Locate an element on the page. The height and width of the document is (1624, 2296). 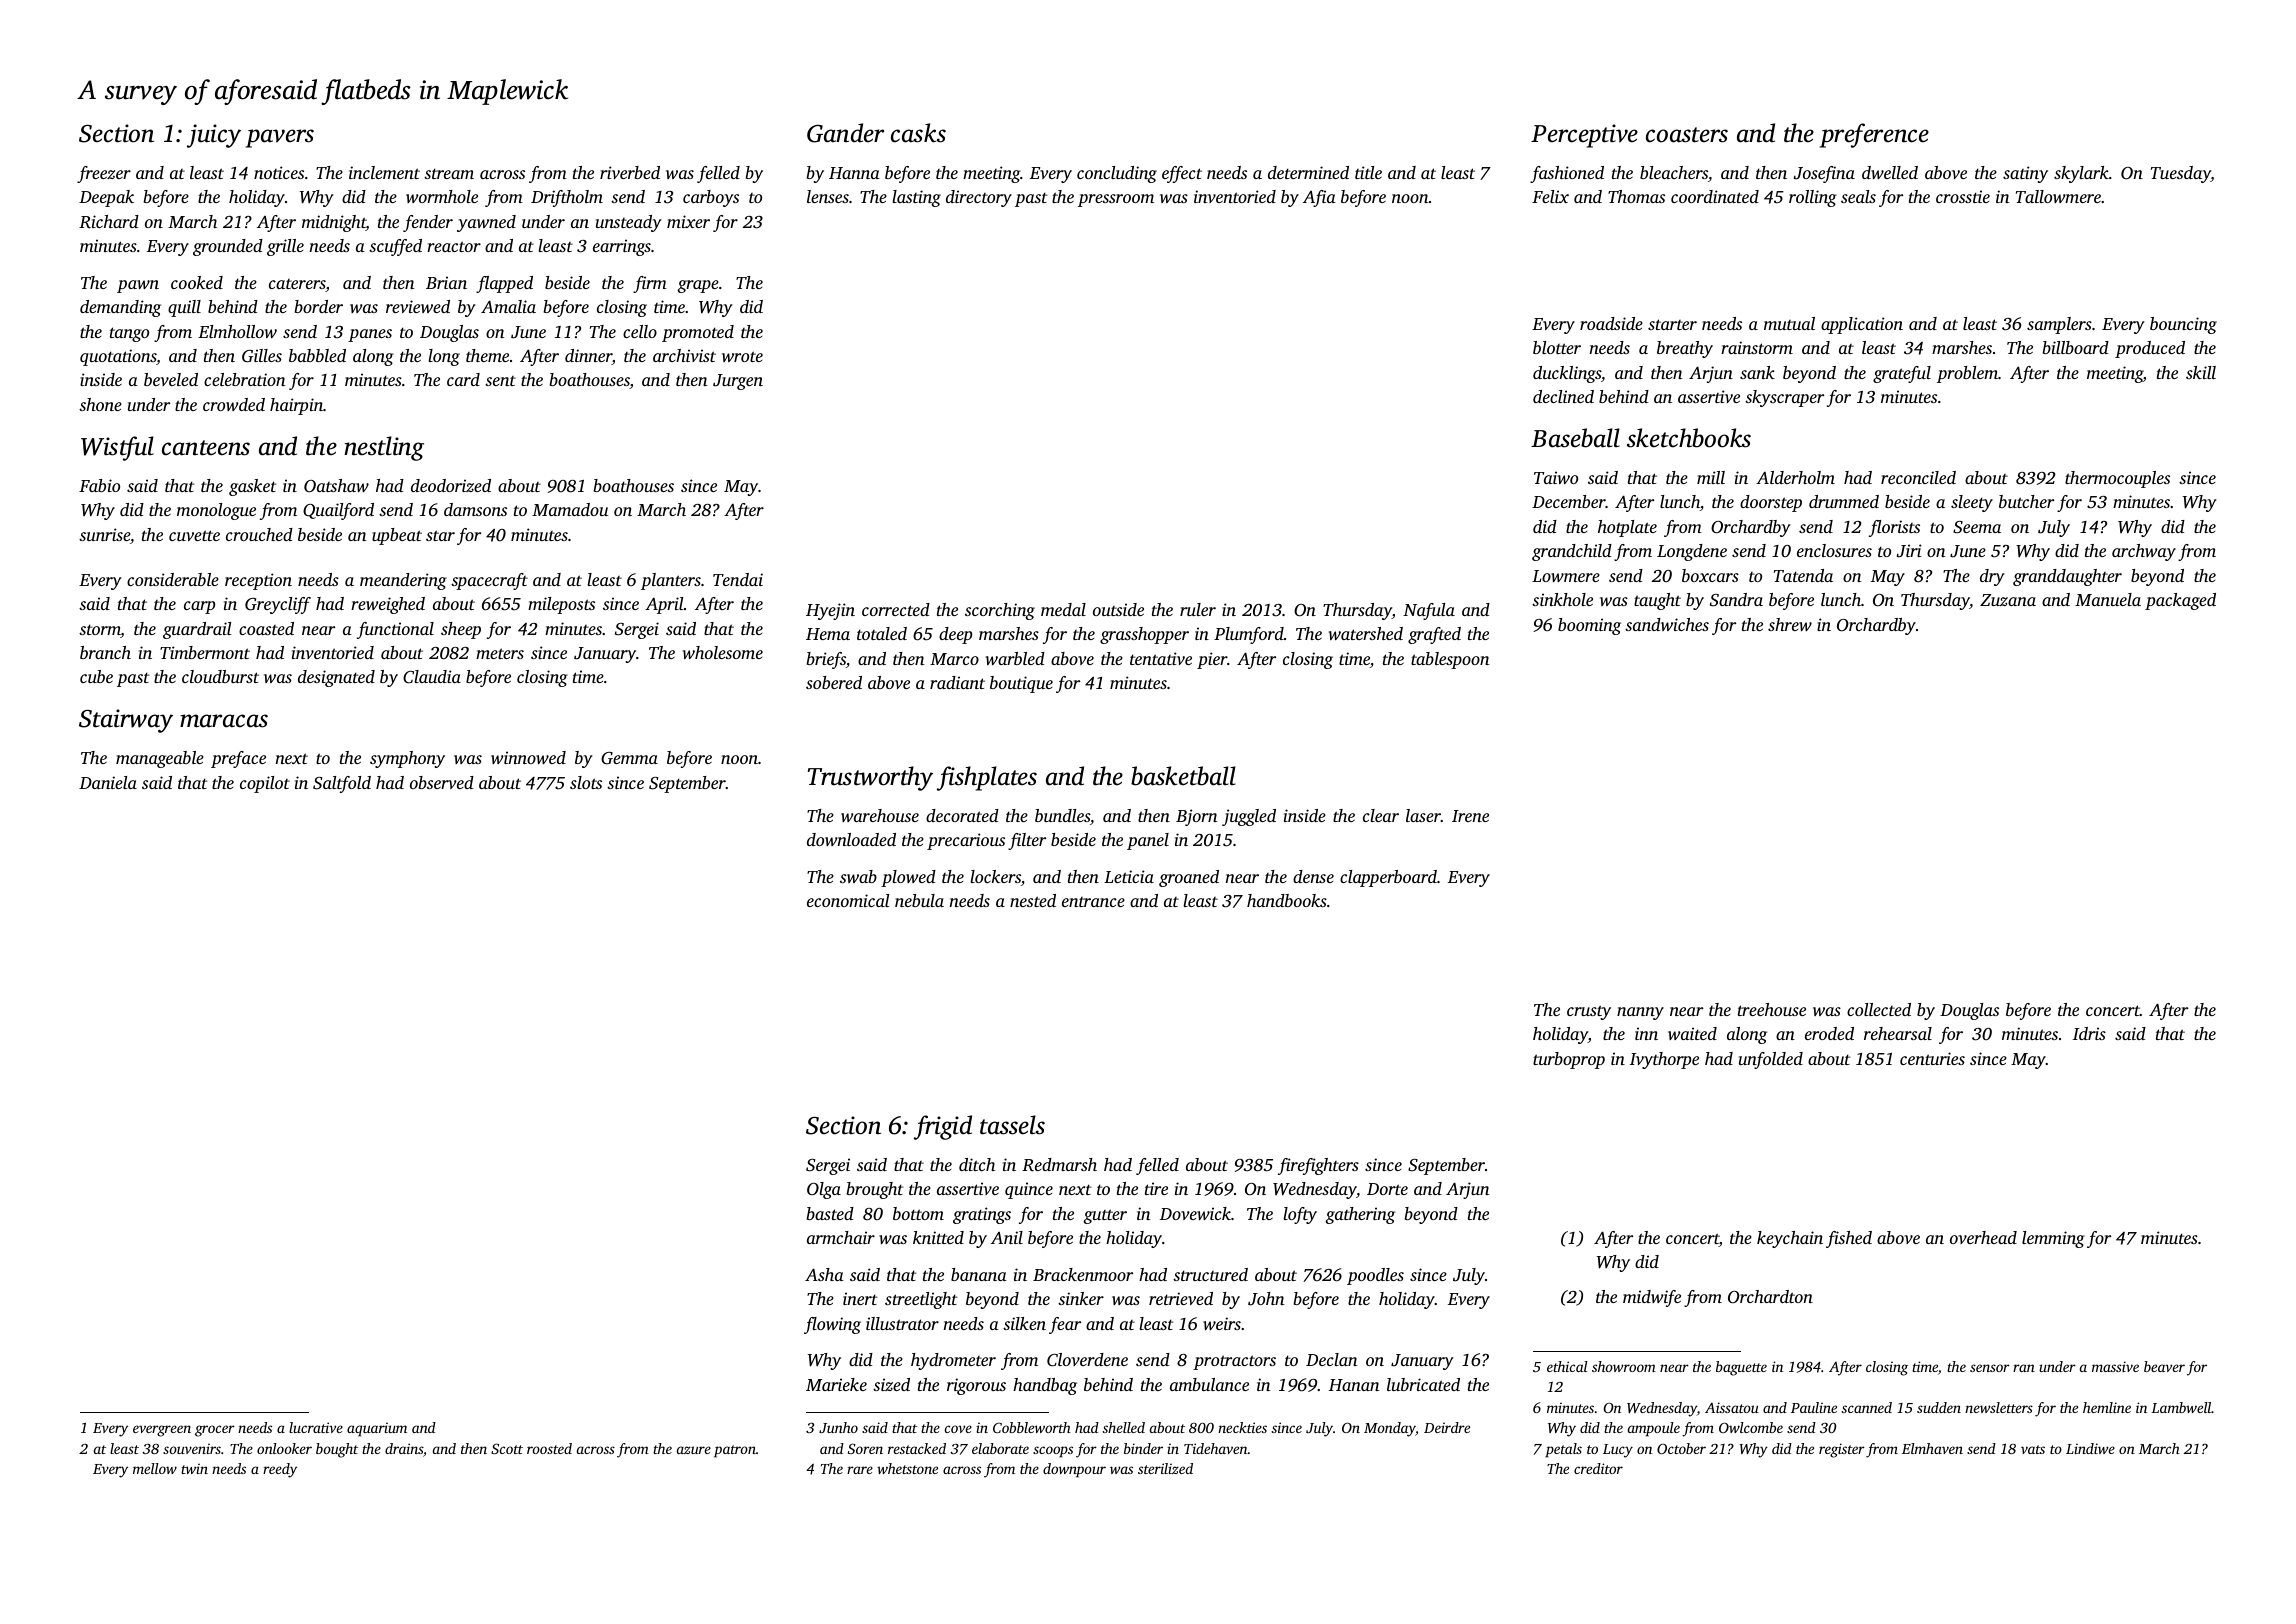
briefs is located at coordinates (826, 660).
